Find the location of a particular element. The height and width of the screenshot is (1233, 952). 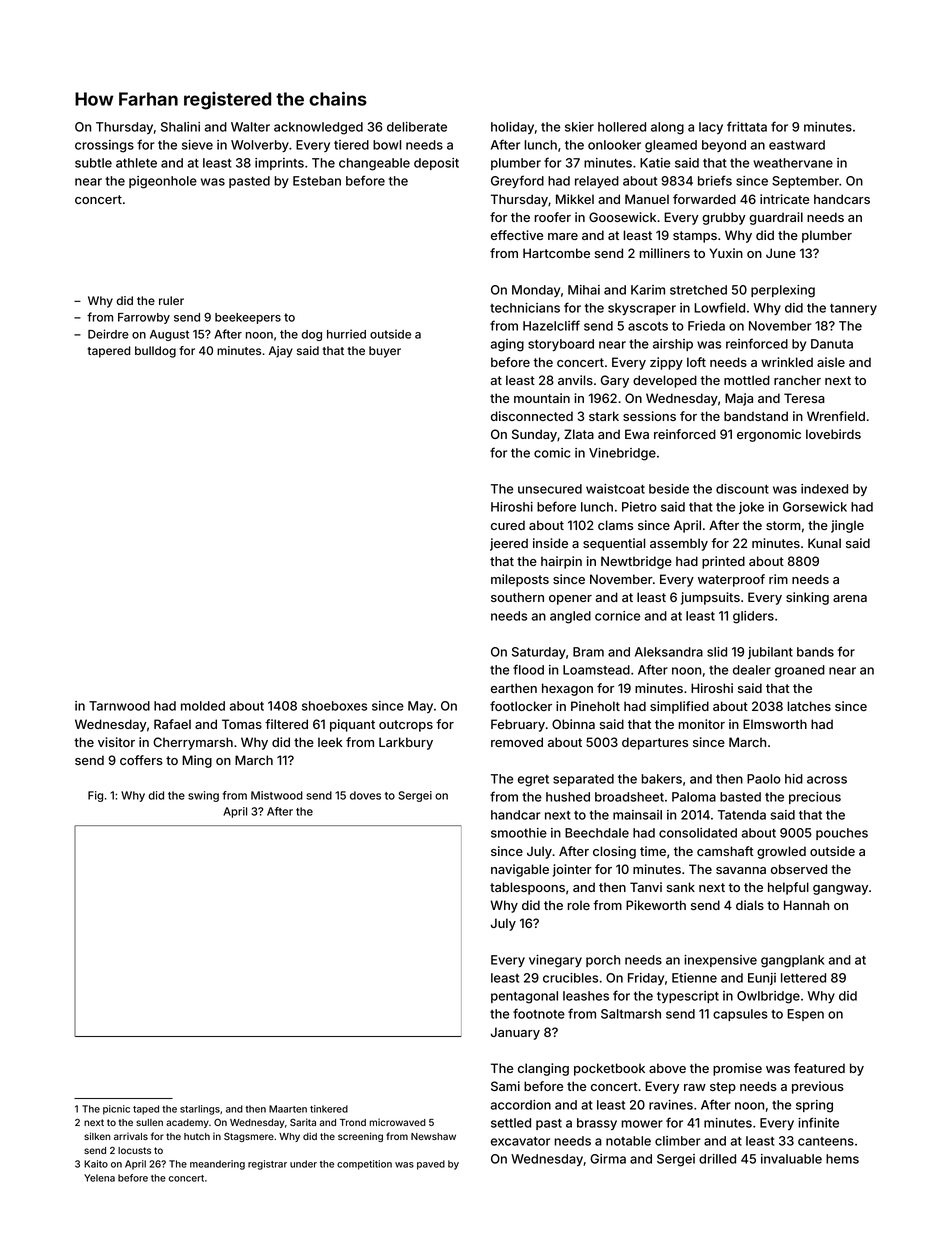

tablespoons is located at coordinates (527, 888).
